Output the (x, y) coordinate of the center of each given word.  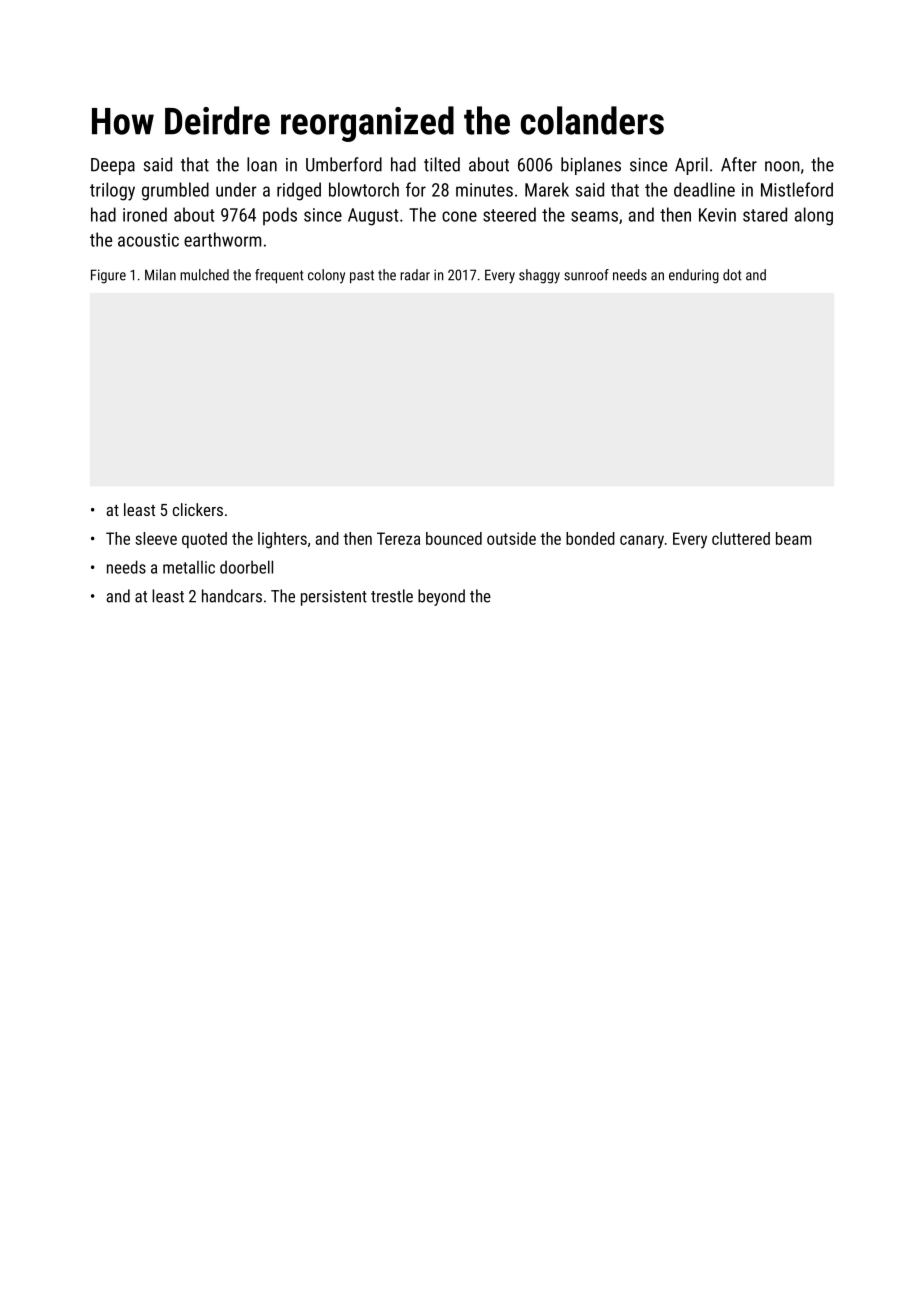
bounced (454, 538)
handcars (232, 596)
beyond (441, 597)
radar (415, 275)
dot (732, 275)
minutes (484, 190)
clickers (198, 509)
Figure (108, 276)
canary (642, 542)
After (739, 164)
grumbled (175, 191)
